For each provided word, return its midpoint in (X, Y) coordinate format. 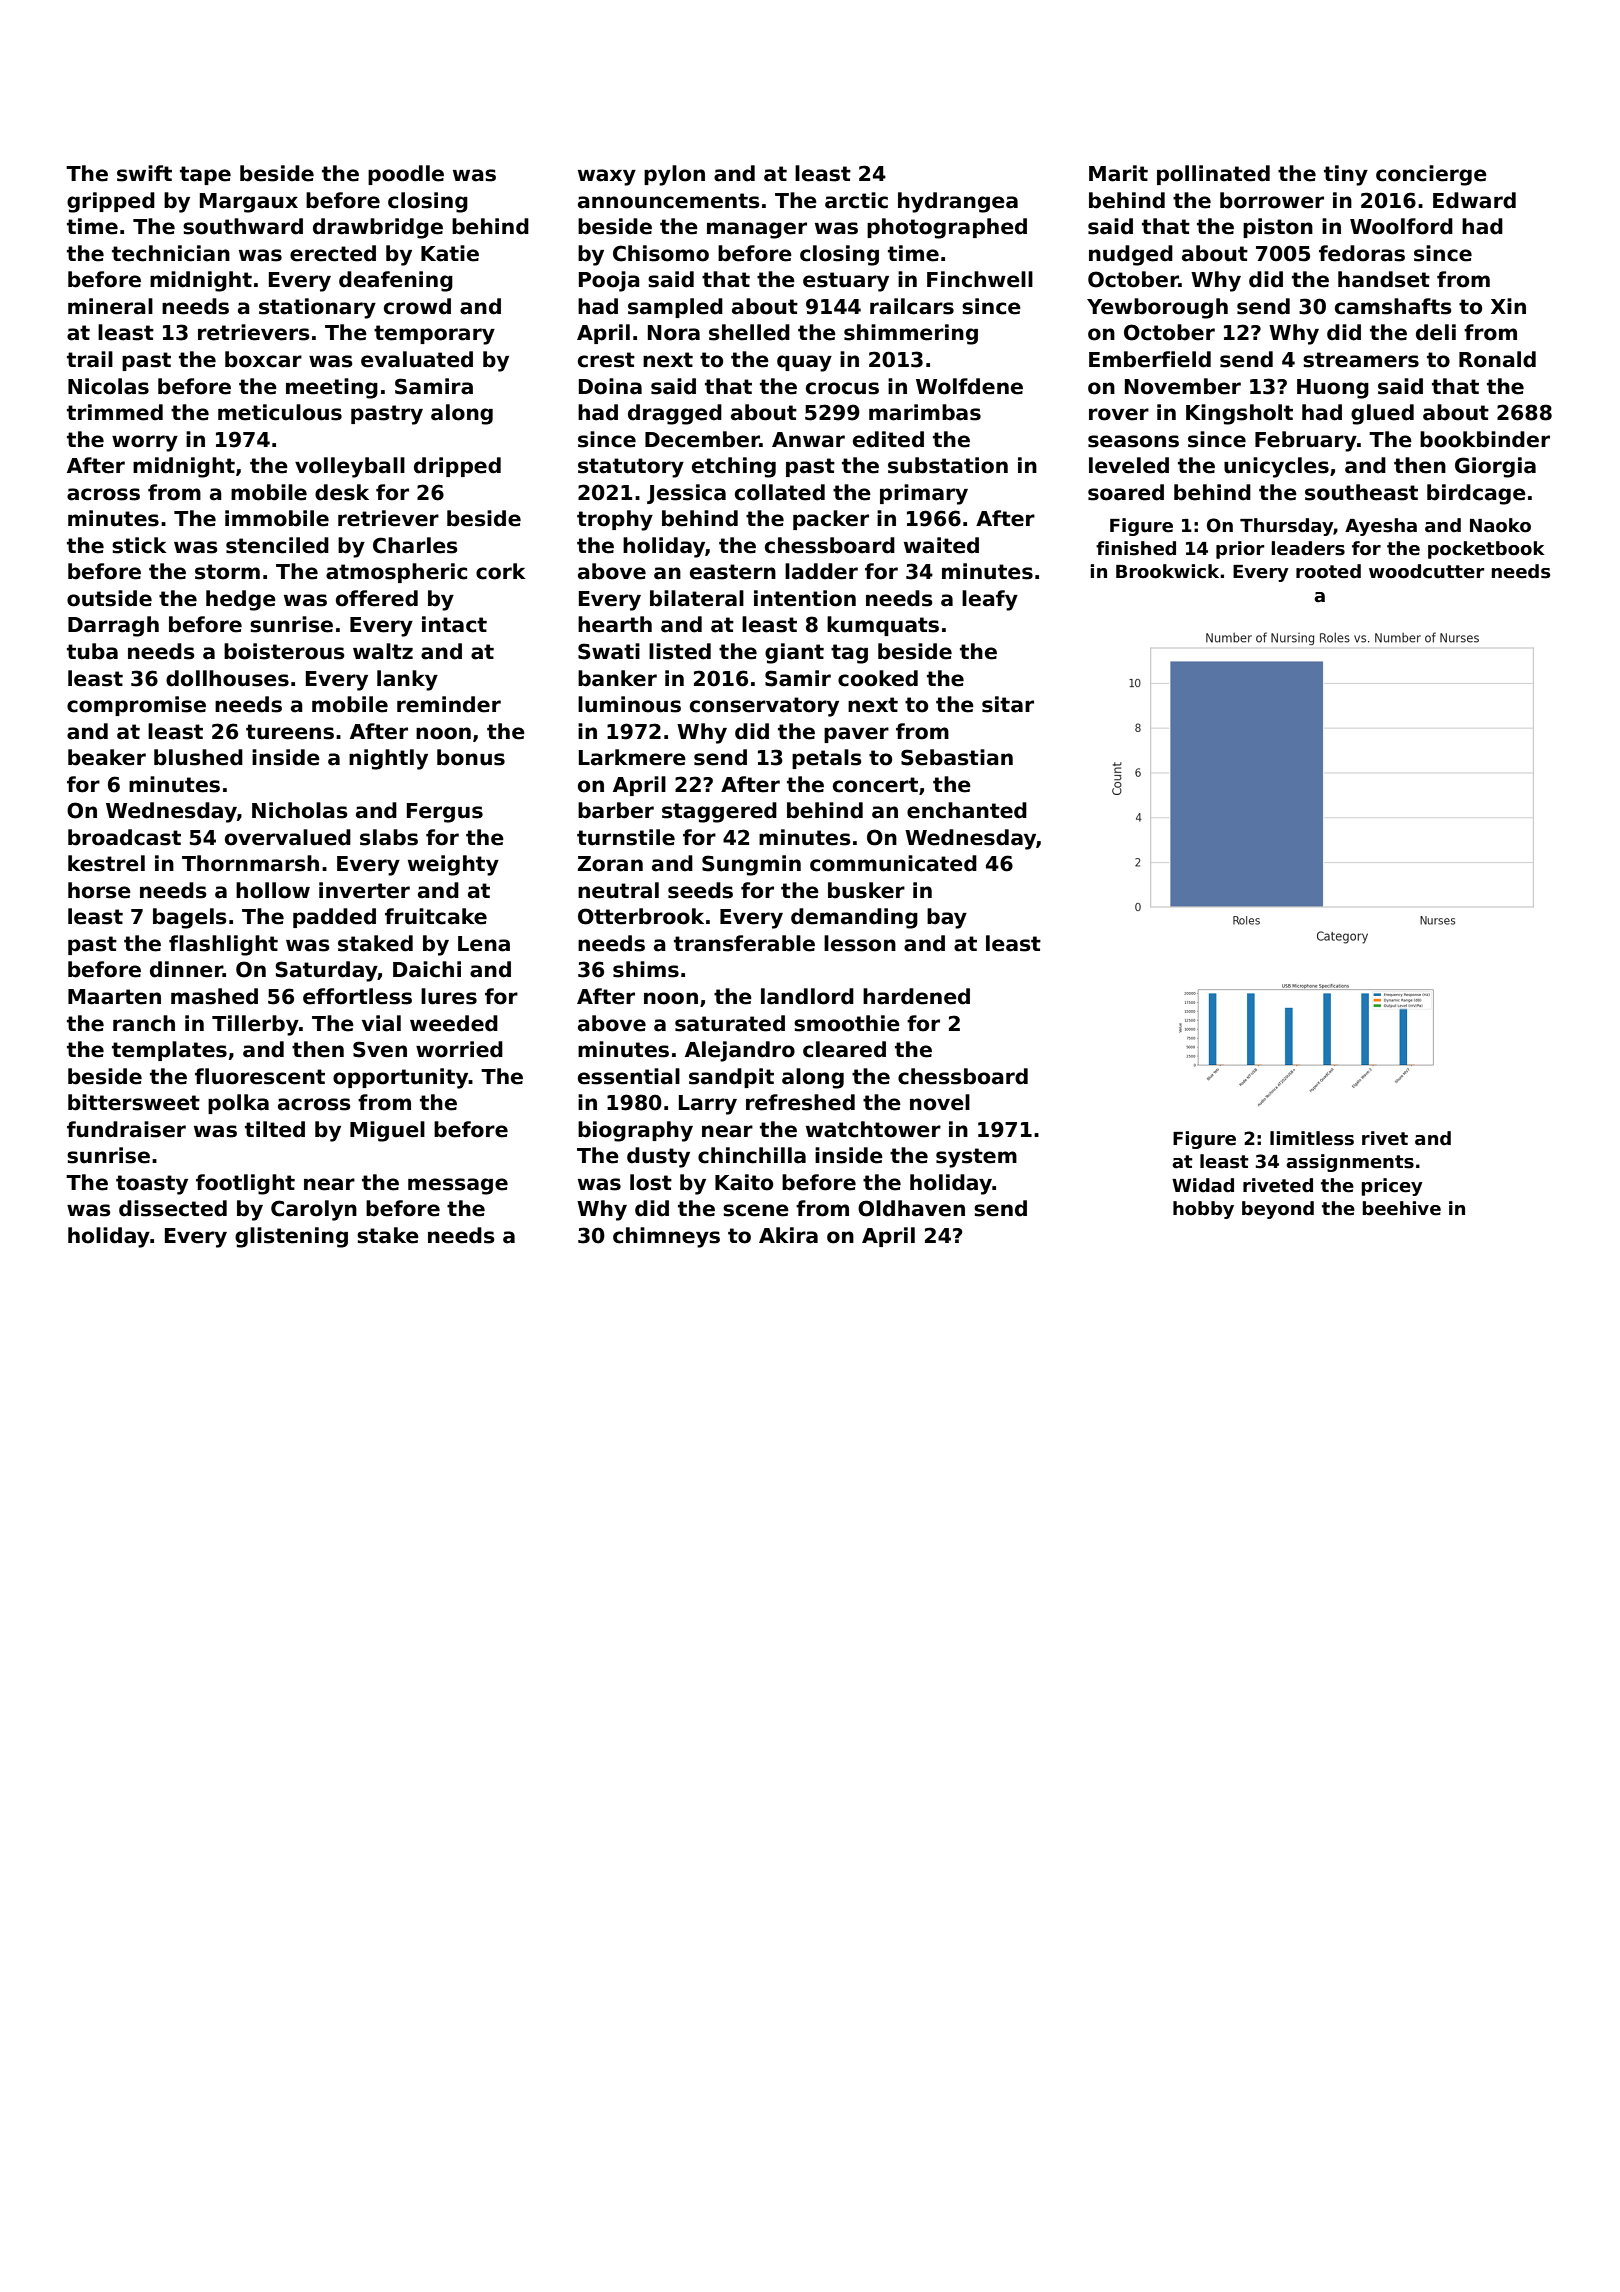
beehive (1401, 1208)
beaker (107, 757)
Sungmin (751, 865)
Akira (788, 1235)
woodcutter (1426, 571)
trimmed (115, 412)
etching (734, 467)
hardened (916, 996)
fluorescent (260, 1076)
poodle (406, 175)
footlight (245, 1184)
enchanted (967, 810)
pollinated (1213, 175)
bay (947, 918)
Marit (1118, 173)
